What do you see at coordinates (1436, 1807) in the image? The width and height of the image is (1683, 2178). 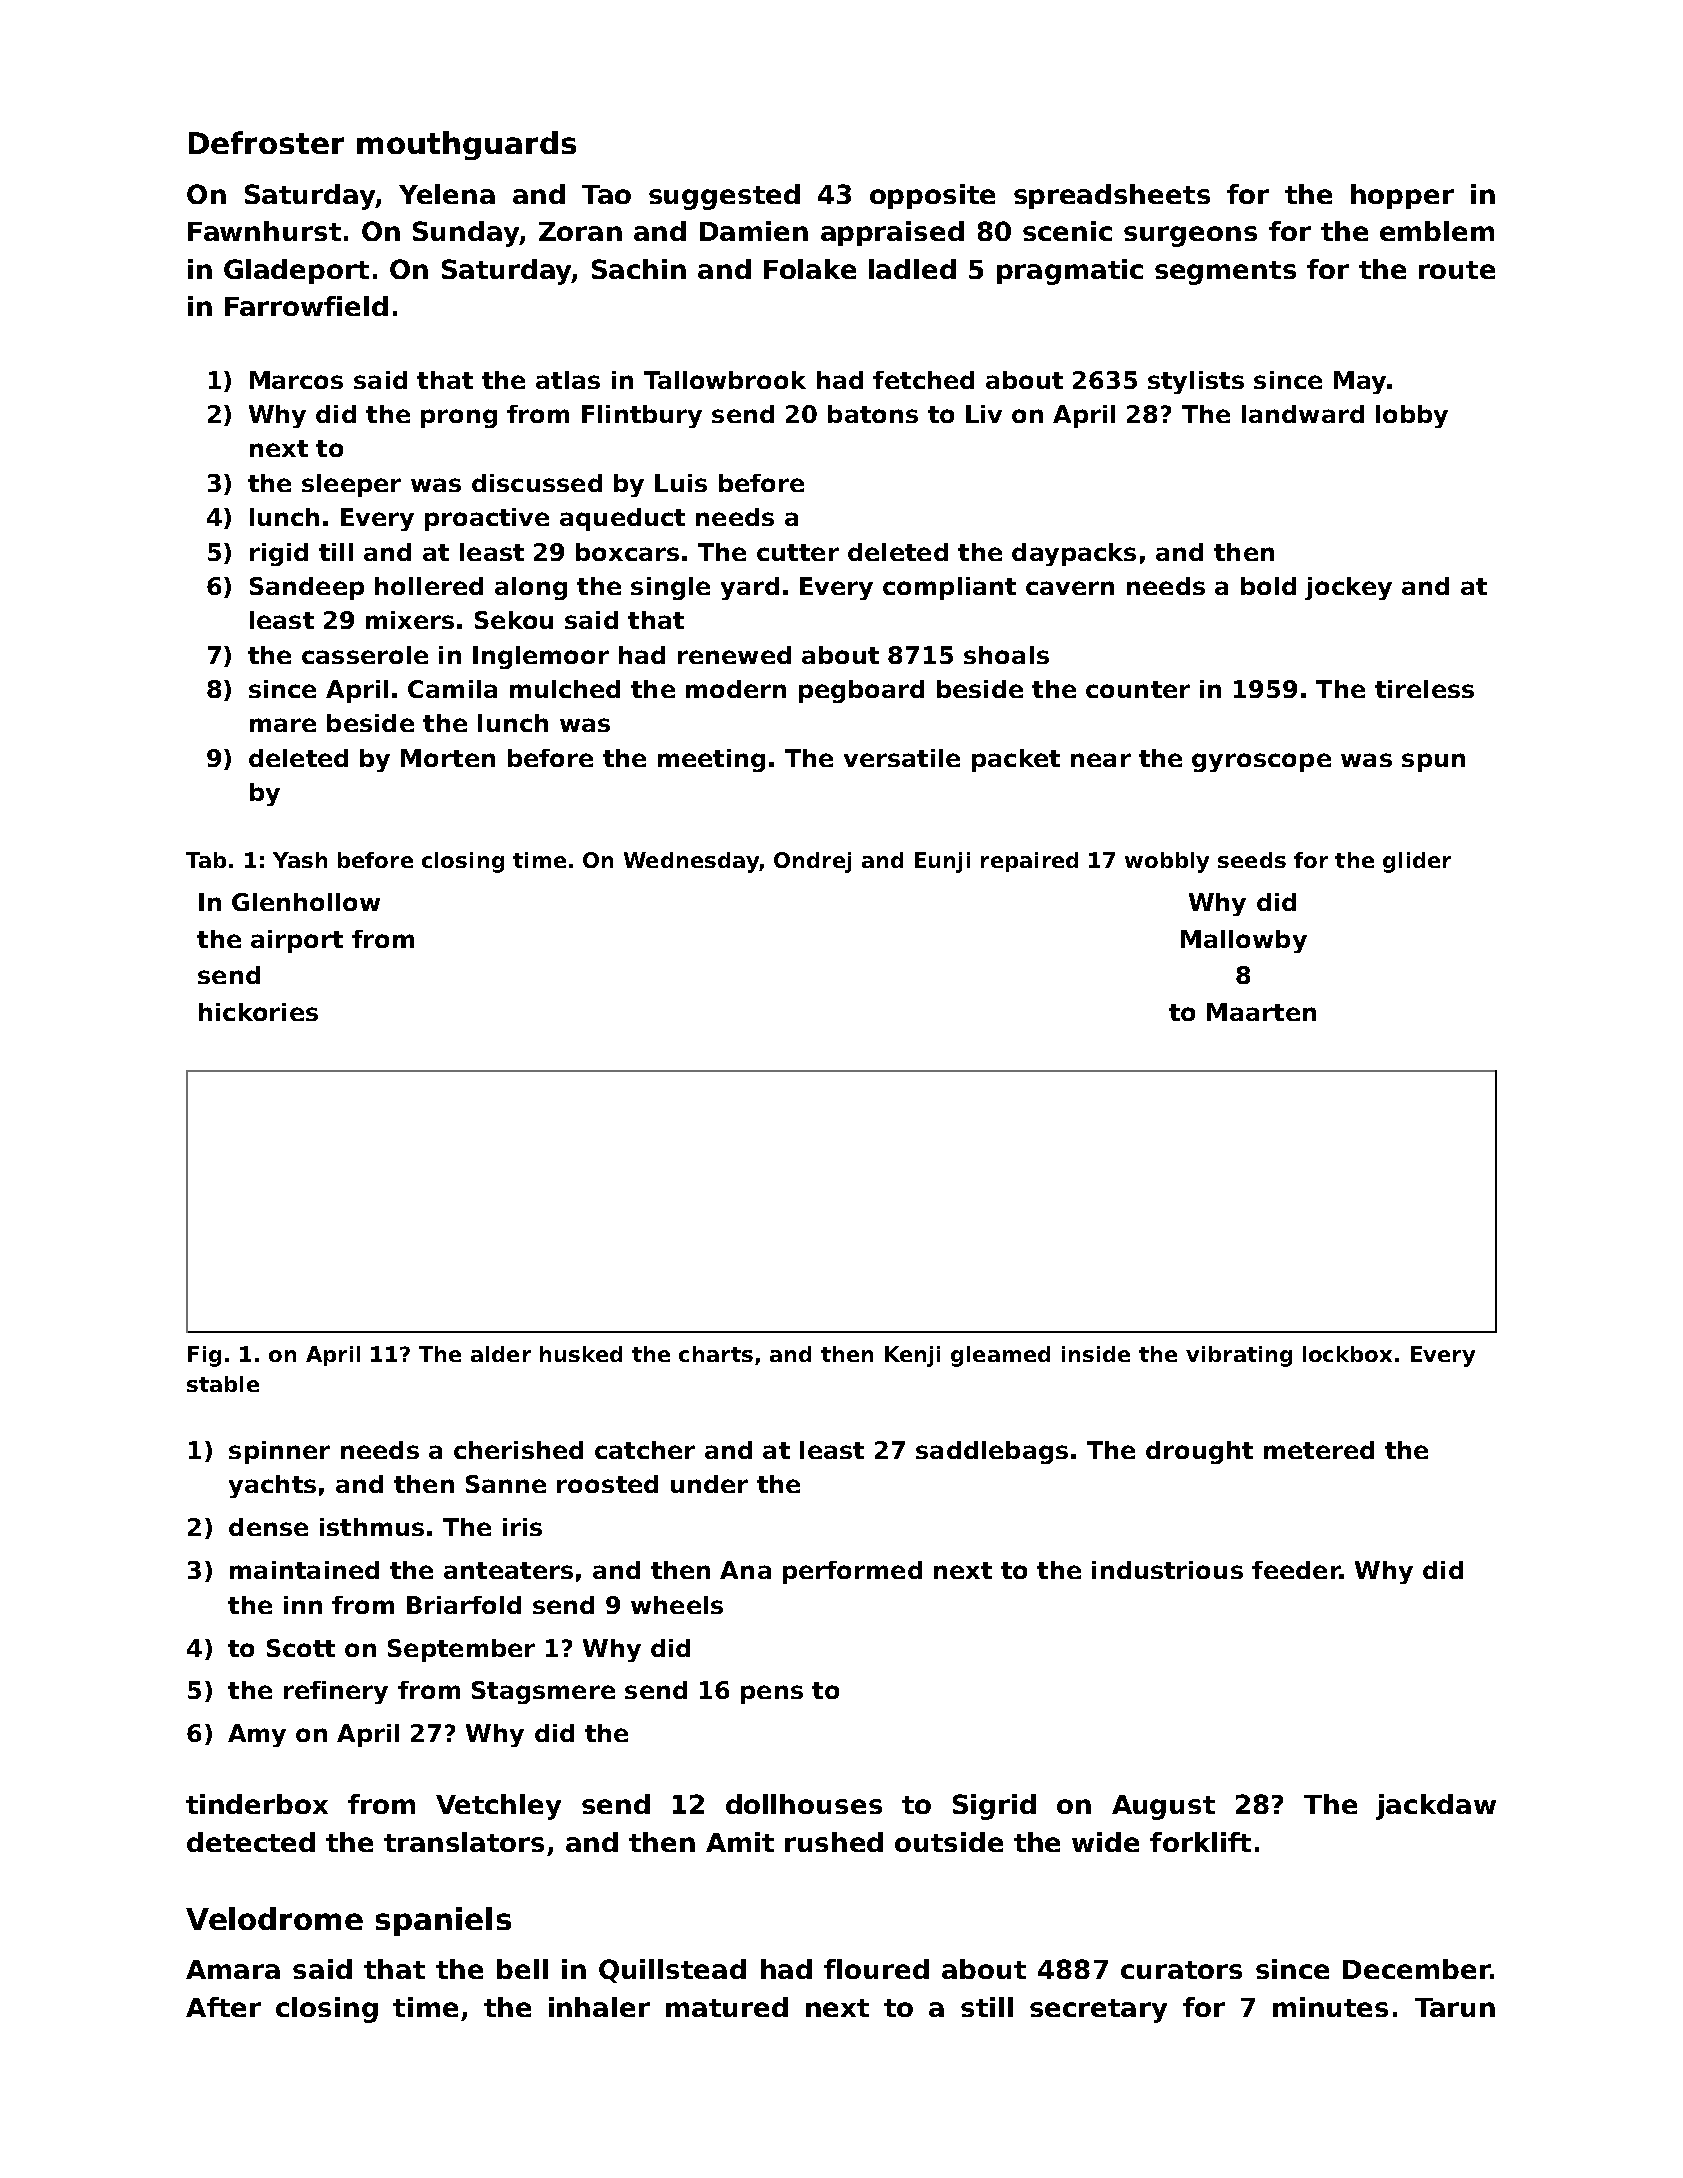 I see `jackdaw` at bounding box center [1436, 1807].
